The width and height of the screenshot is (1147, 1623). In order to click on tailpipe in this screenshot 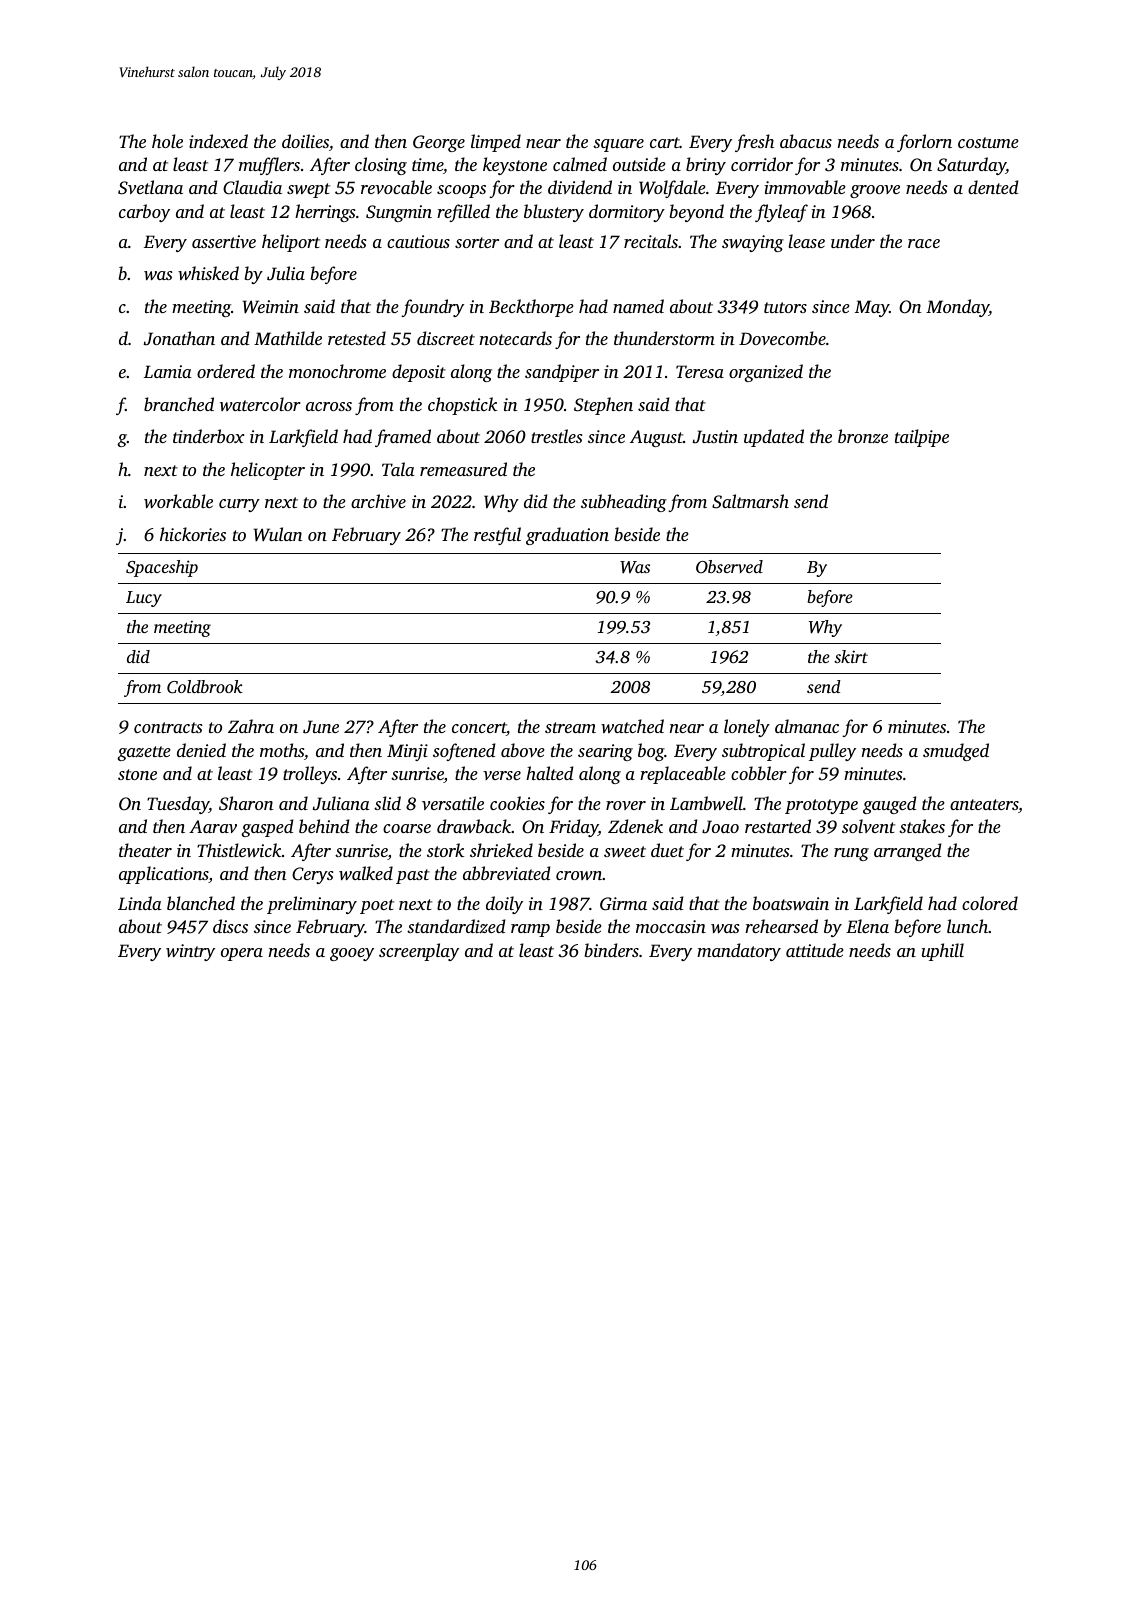, I will do `click(922, 438)`.
